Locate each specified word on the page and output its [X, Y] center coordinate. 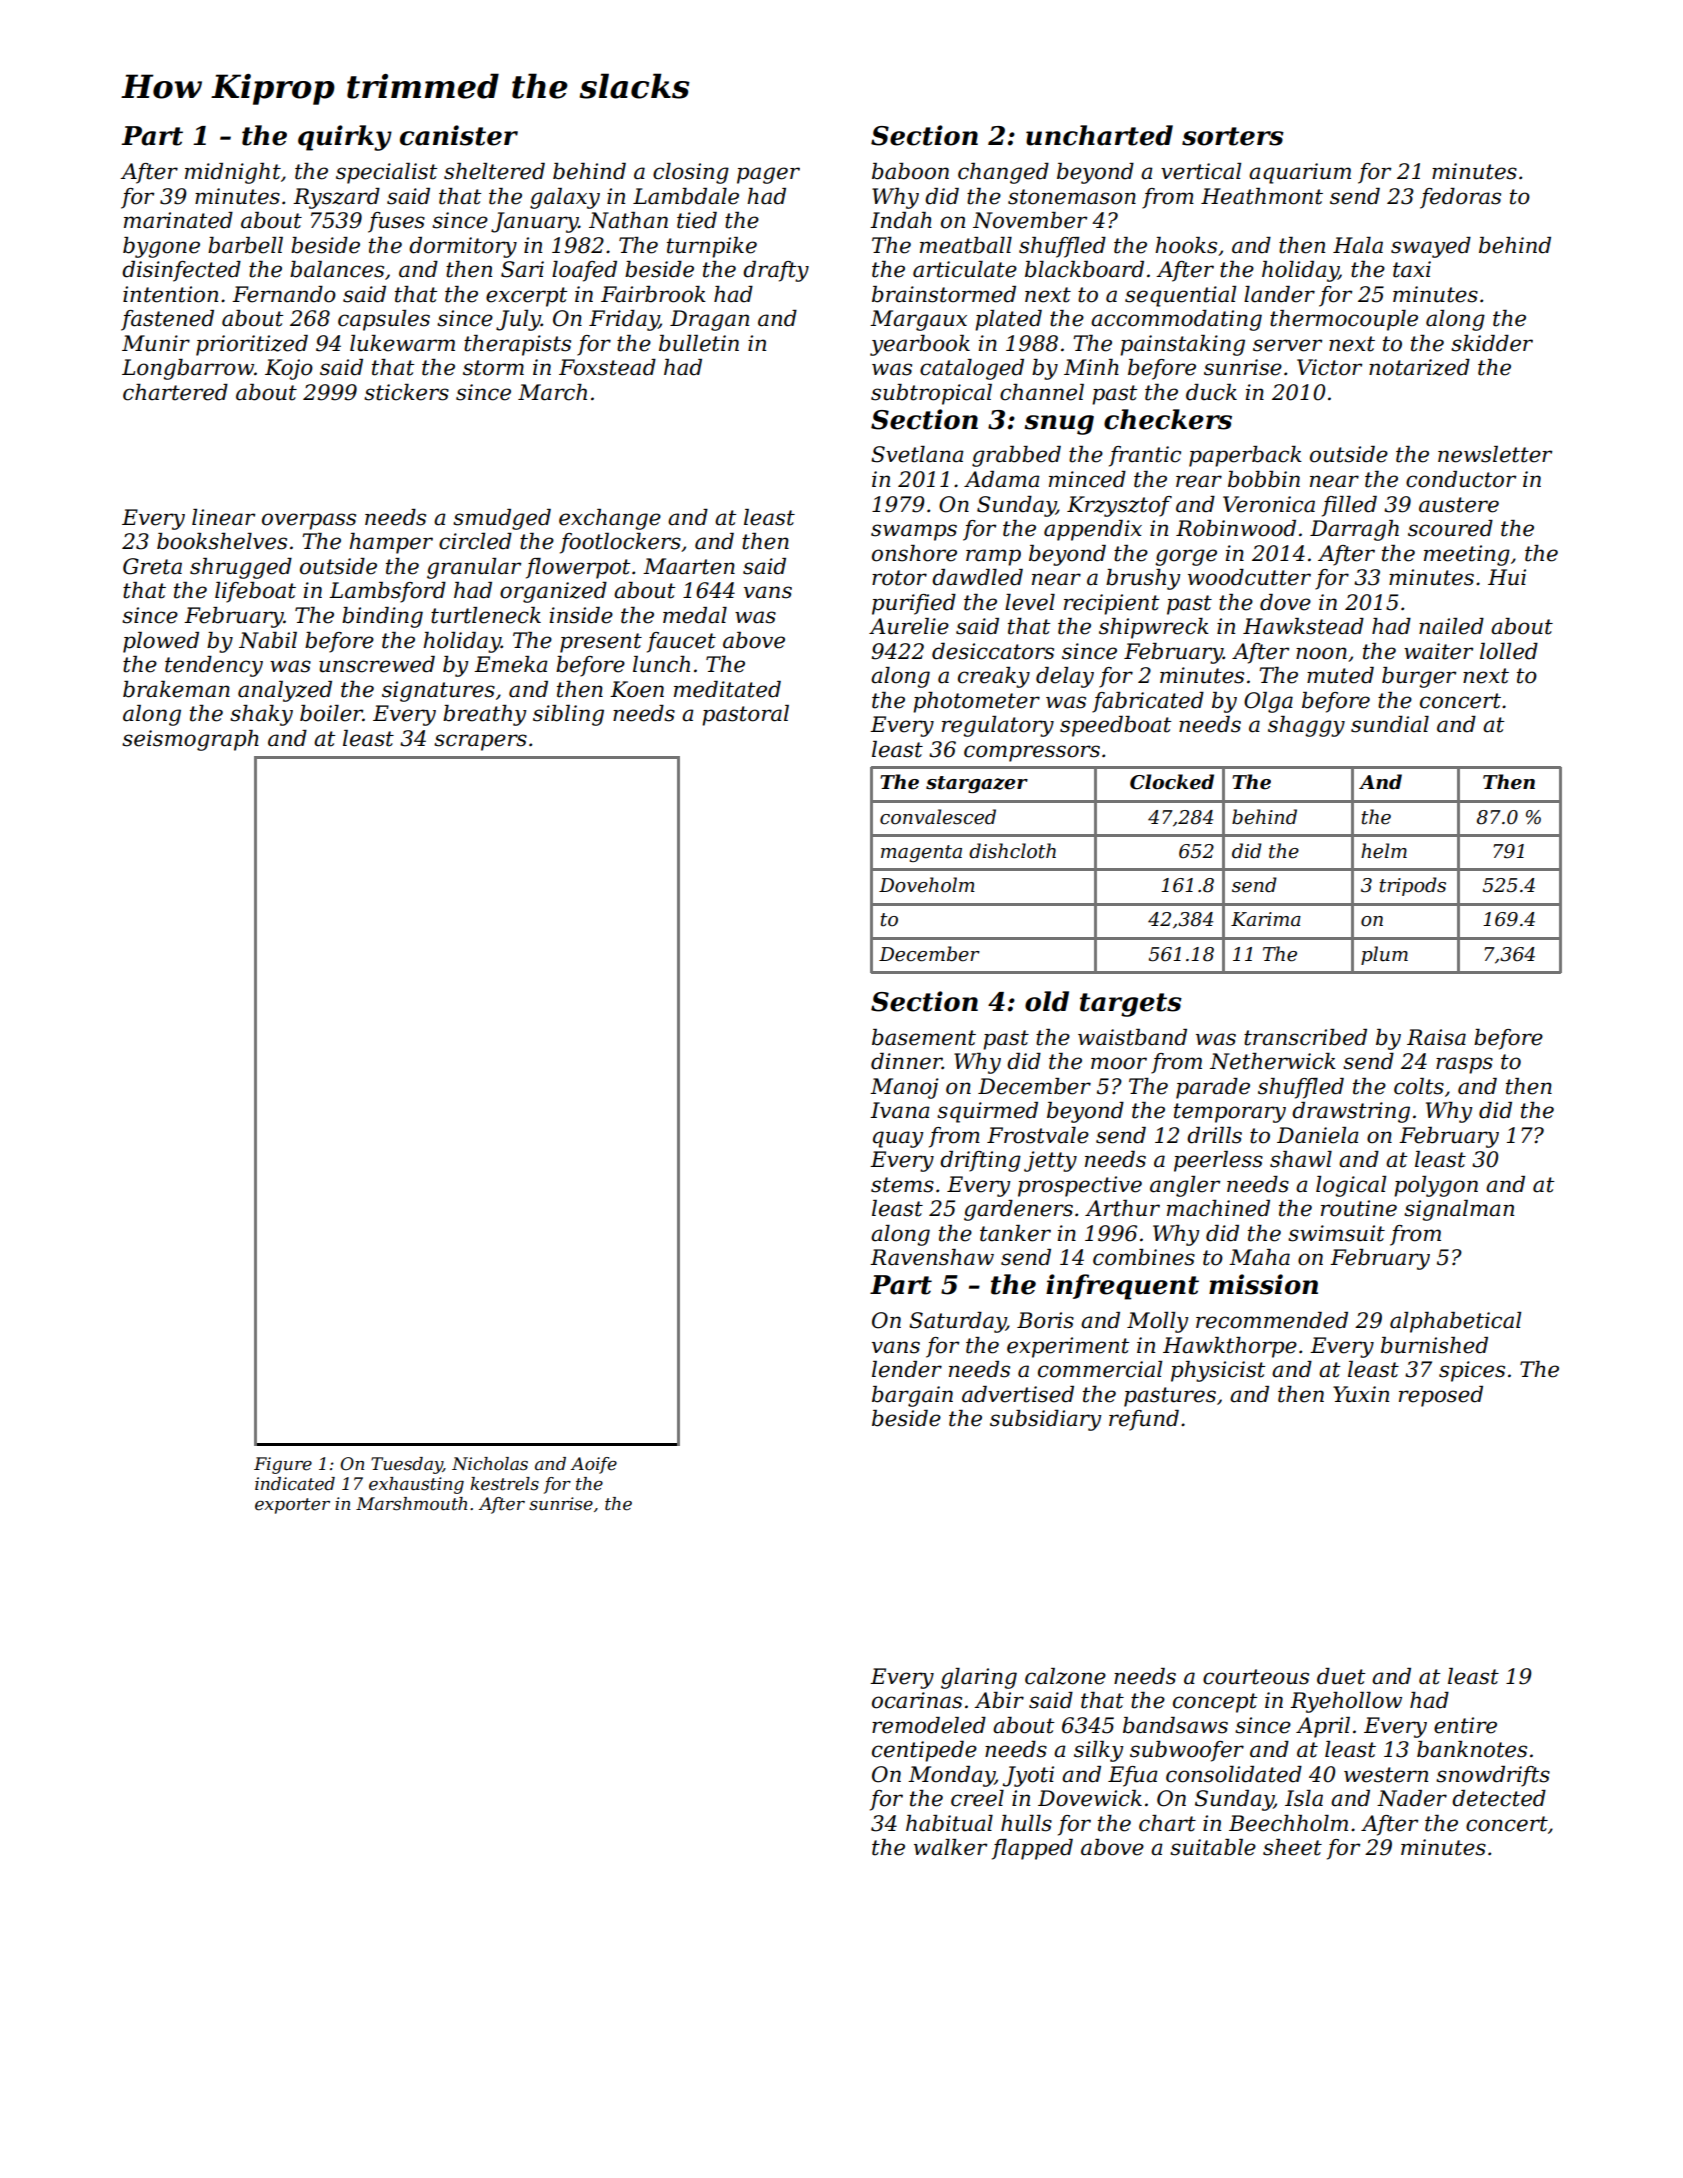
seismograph [190, 740]
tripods [1413, 886]
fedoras [1460, 198]
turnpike [712, 247]
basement [924, 1037]
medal [695, 615]
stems [902, 1185]
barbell [245, 245]
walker [950, 1847]
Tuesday [407, 1465]
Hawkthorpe [1230, 1347]
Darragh [1354, 530]
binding [382, 617]
